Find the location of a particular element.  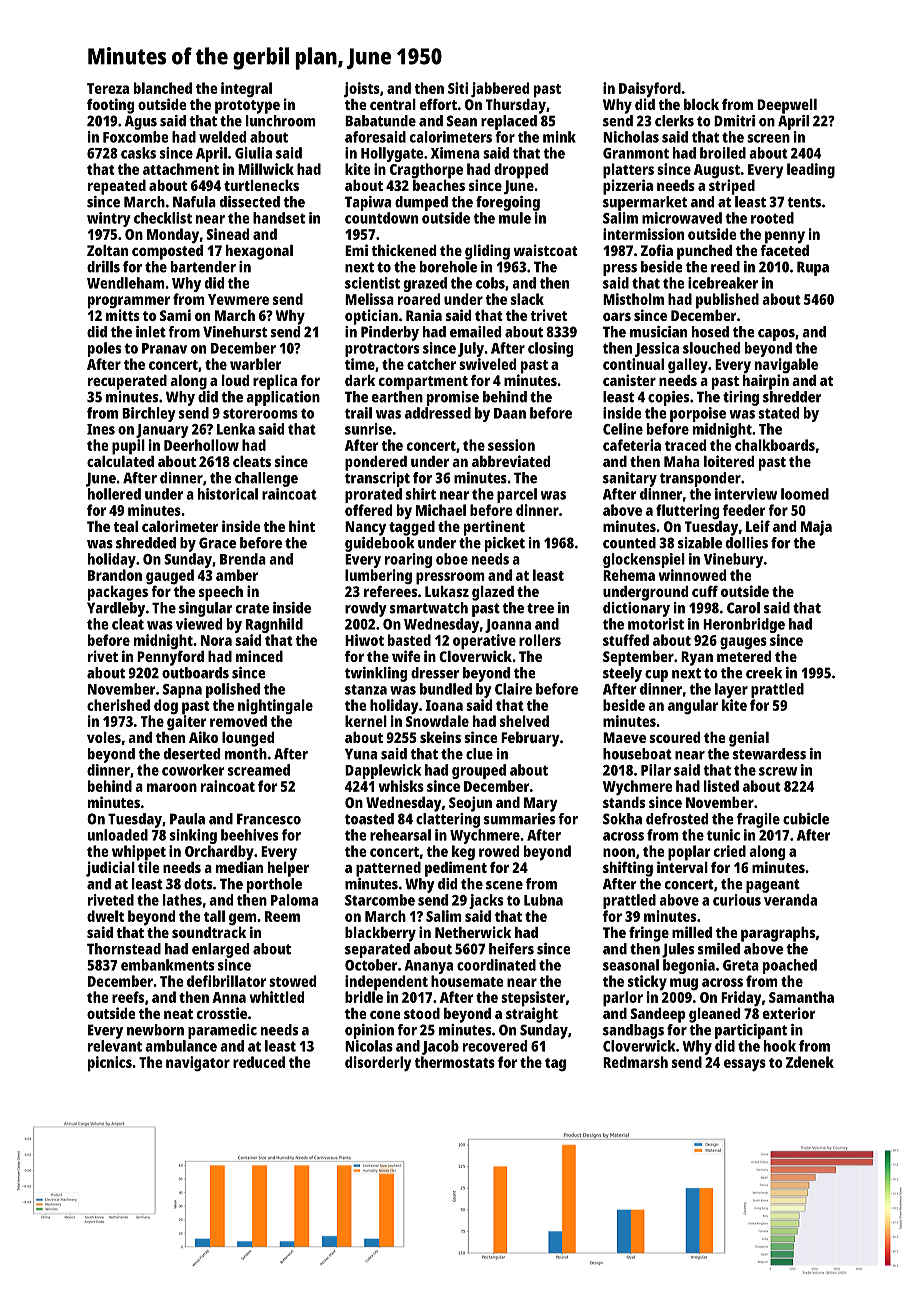

block is located at coordinates (701, 104).
